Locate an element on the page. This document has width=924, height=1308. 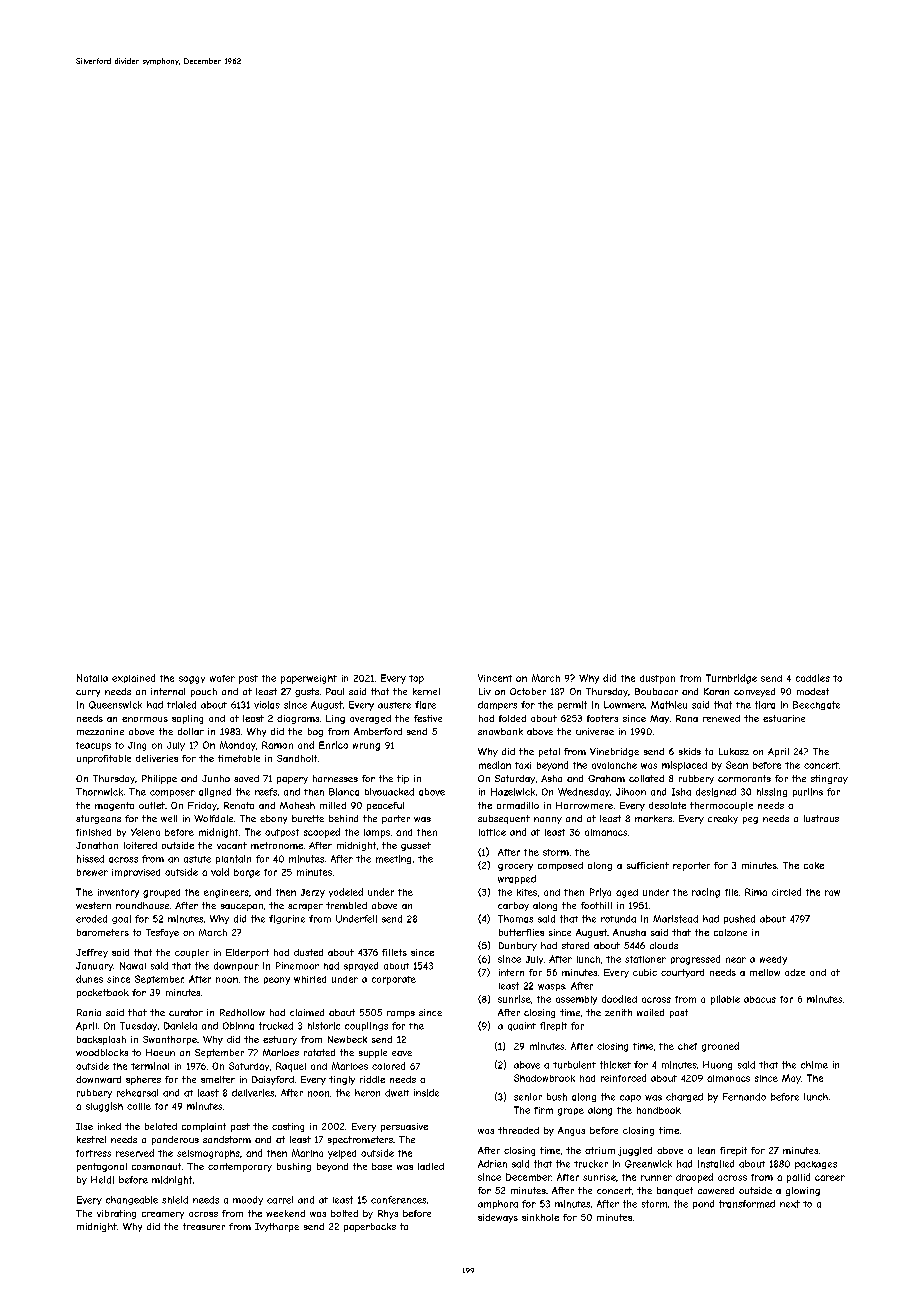
sinkhole is located at coordinates (540, 1217).
